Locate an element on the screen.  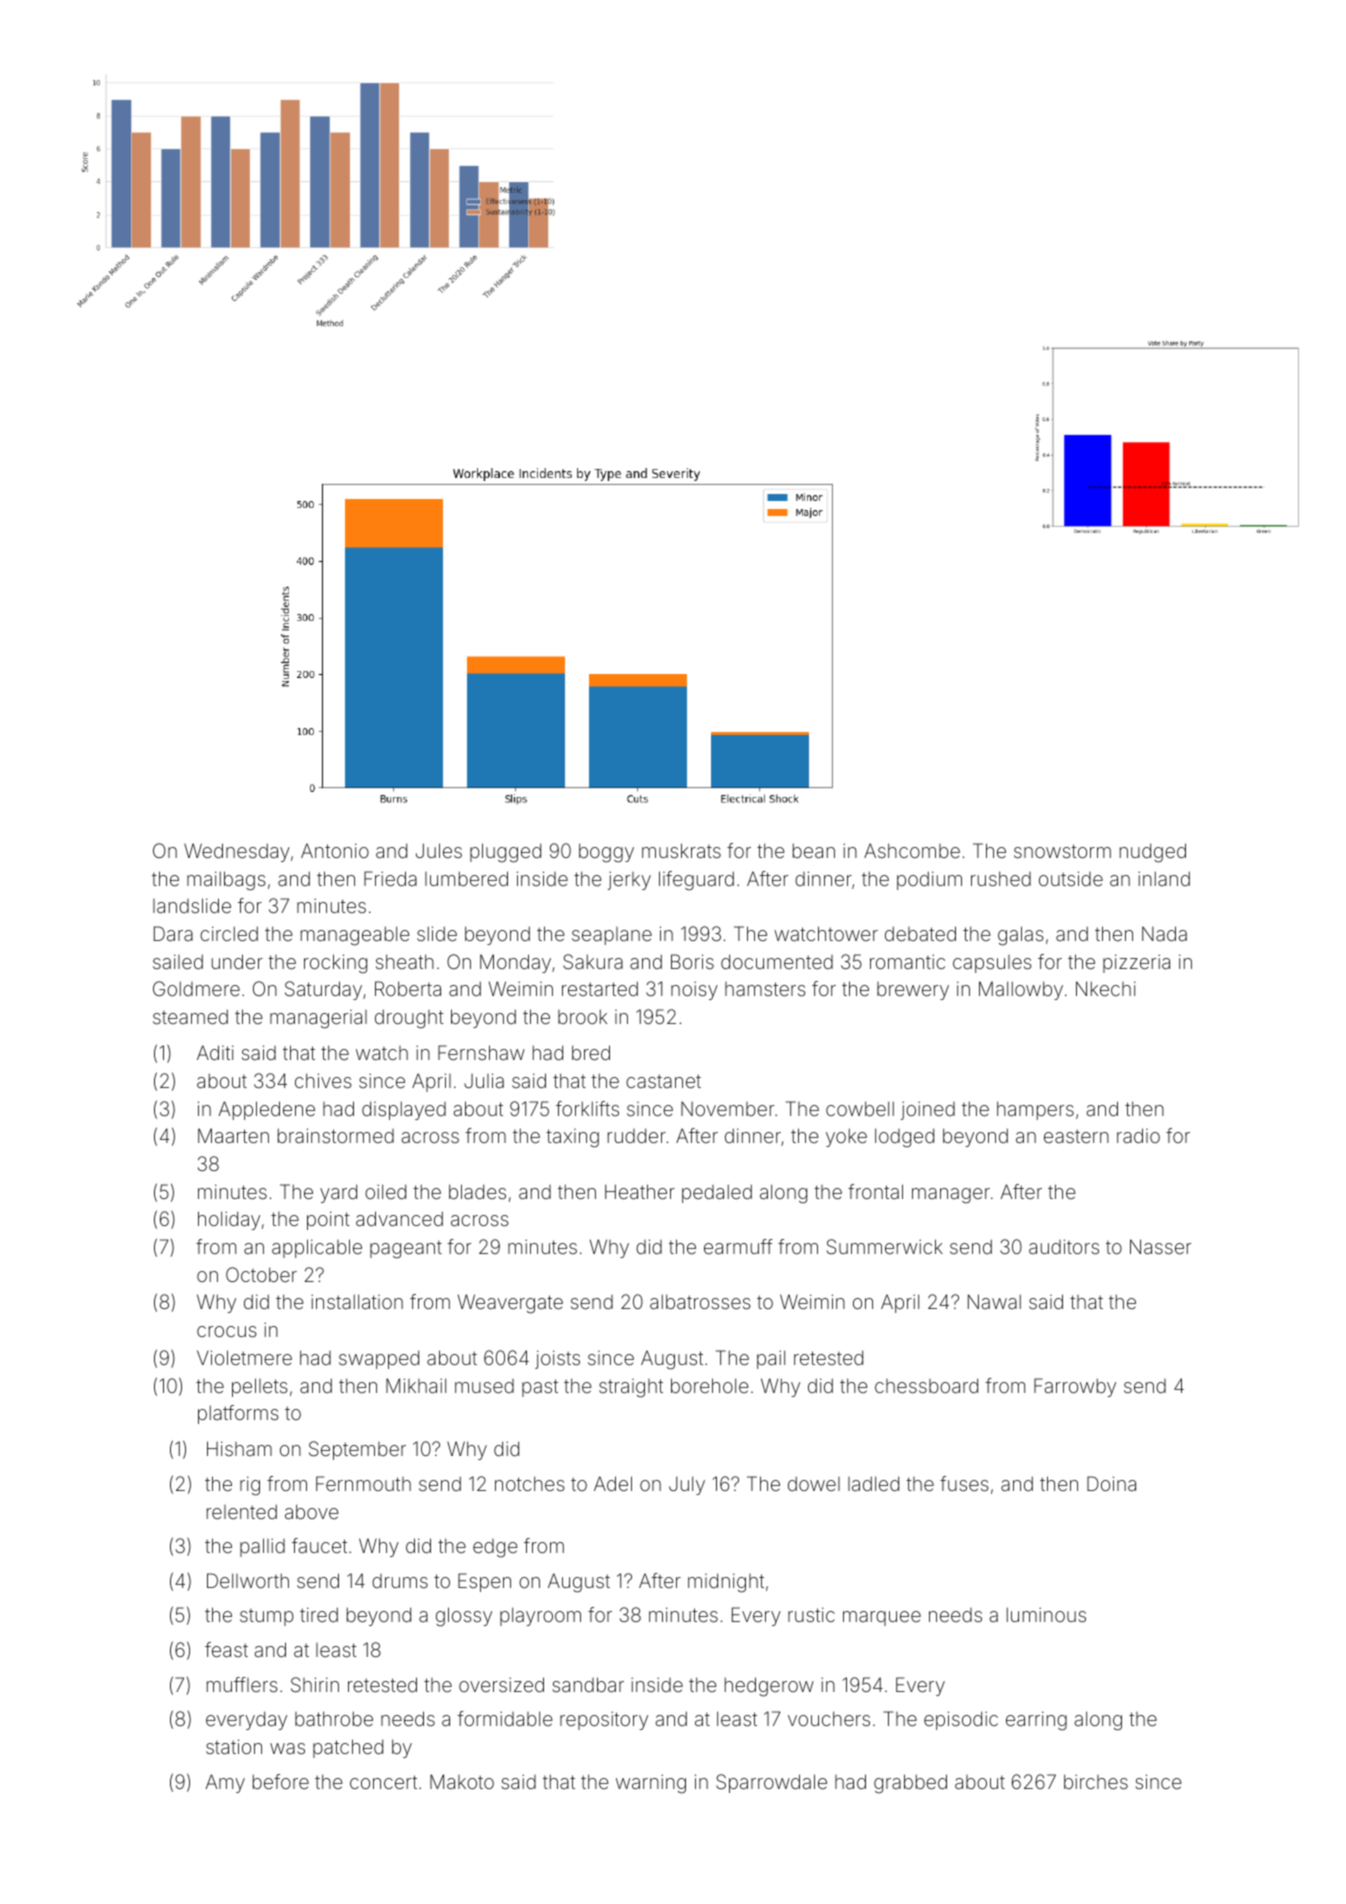
station is located at coordinates (234, 1746).
